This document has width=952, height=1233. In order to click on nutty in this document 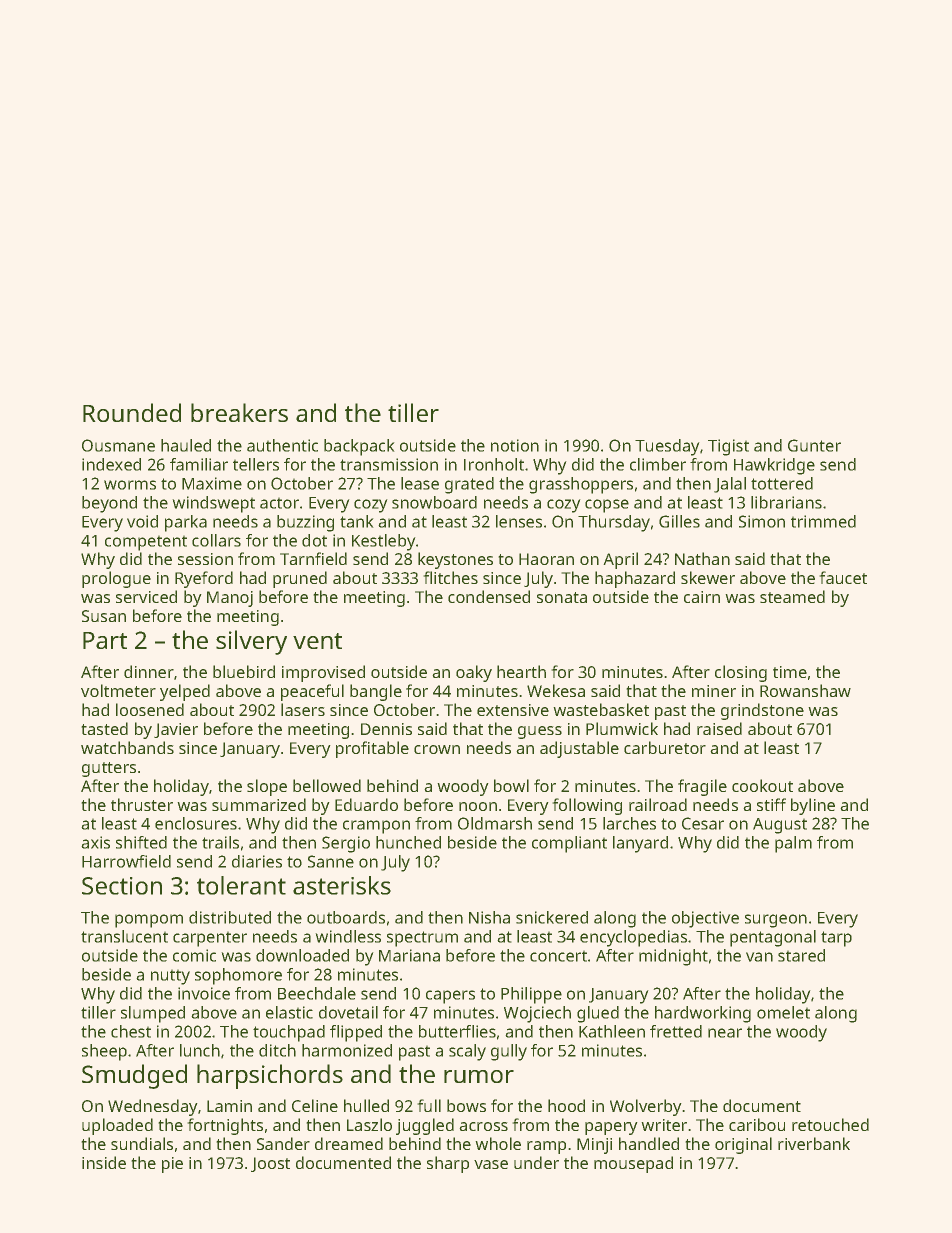, I will do `click(170, 977)`.
